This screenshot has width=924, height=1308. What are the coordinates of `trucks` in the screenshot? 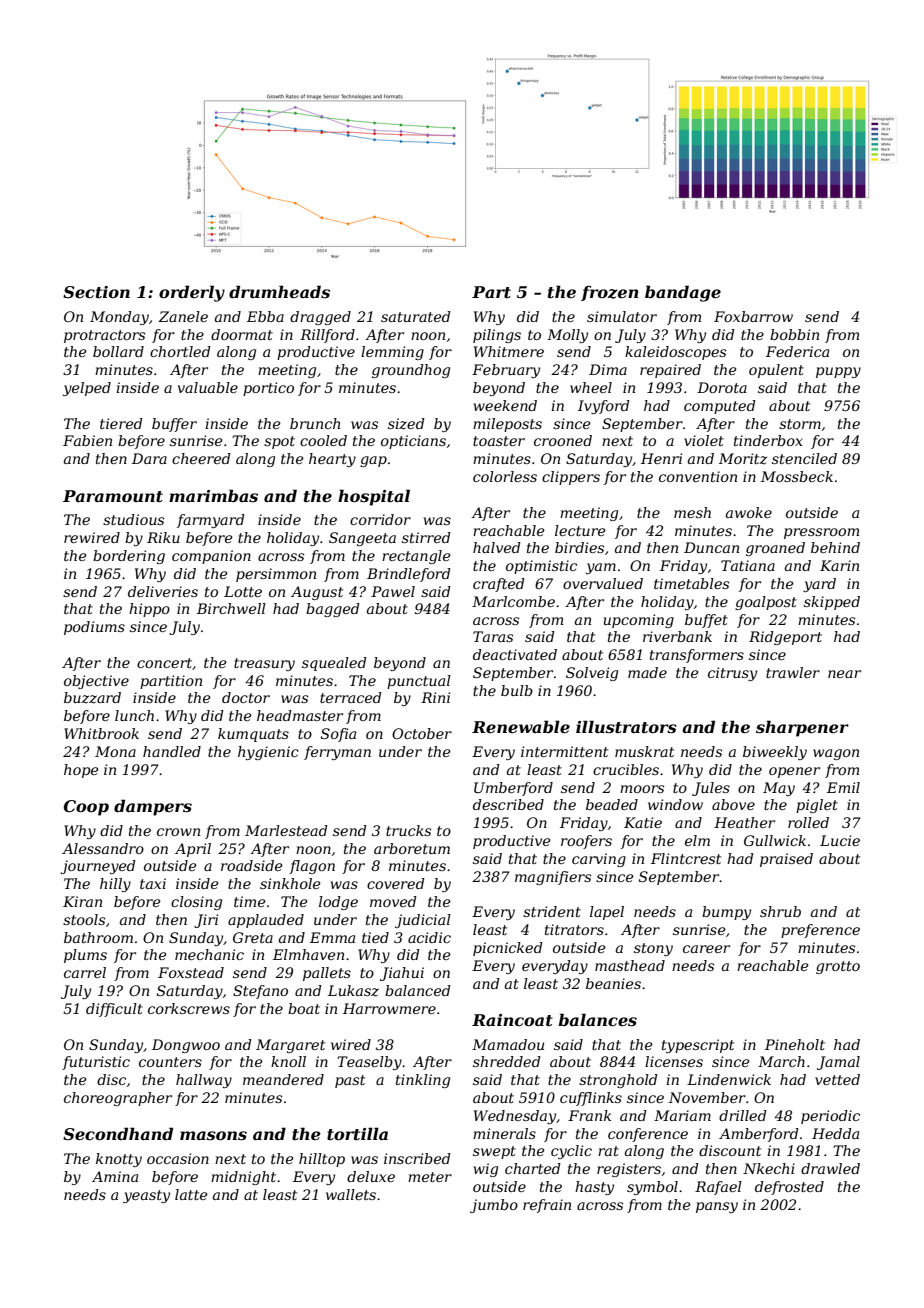 It's located at (408, 830).
